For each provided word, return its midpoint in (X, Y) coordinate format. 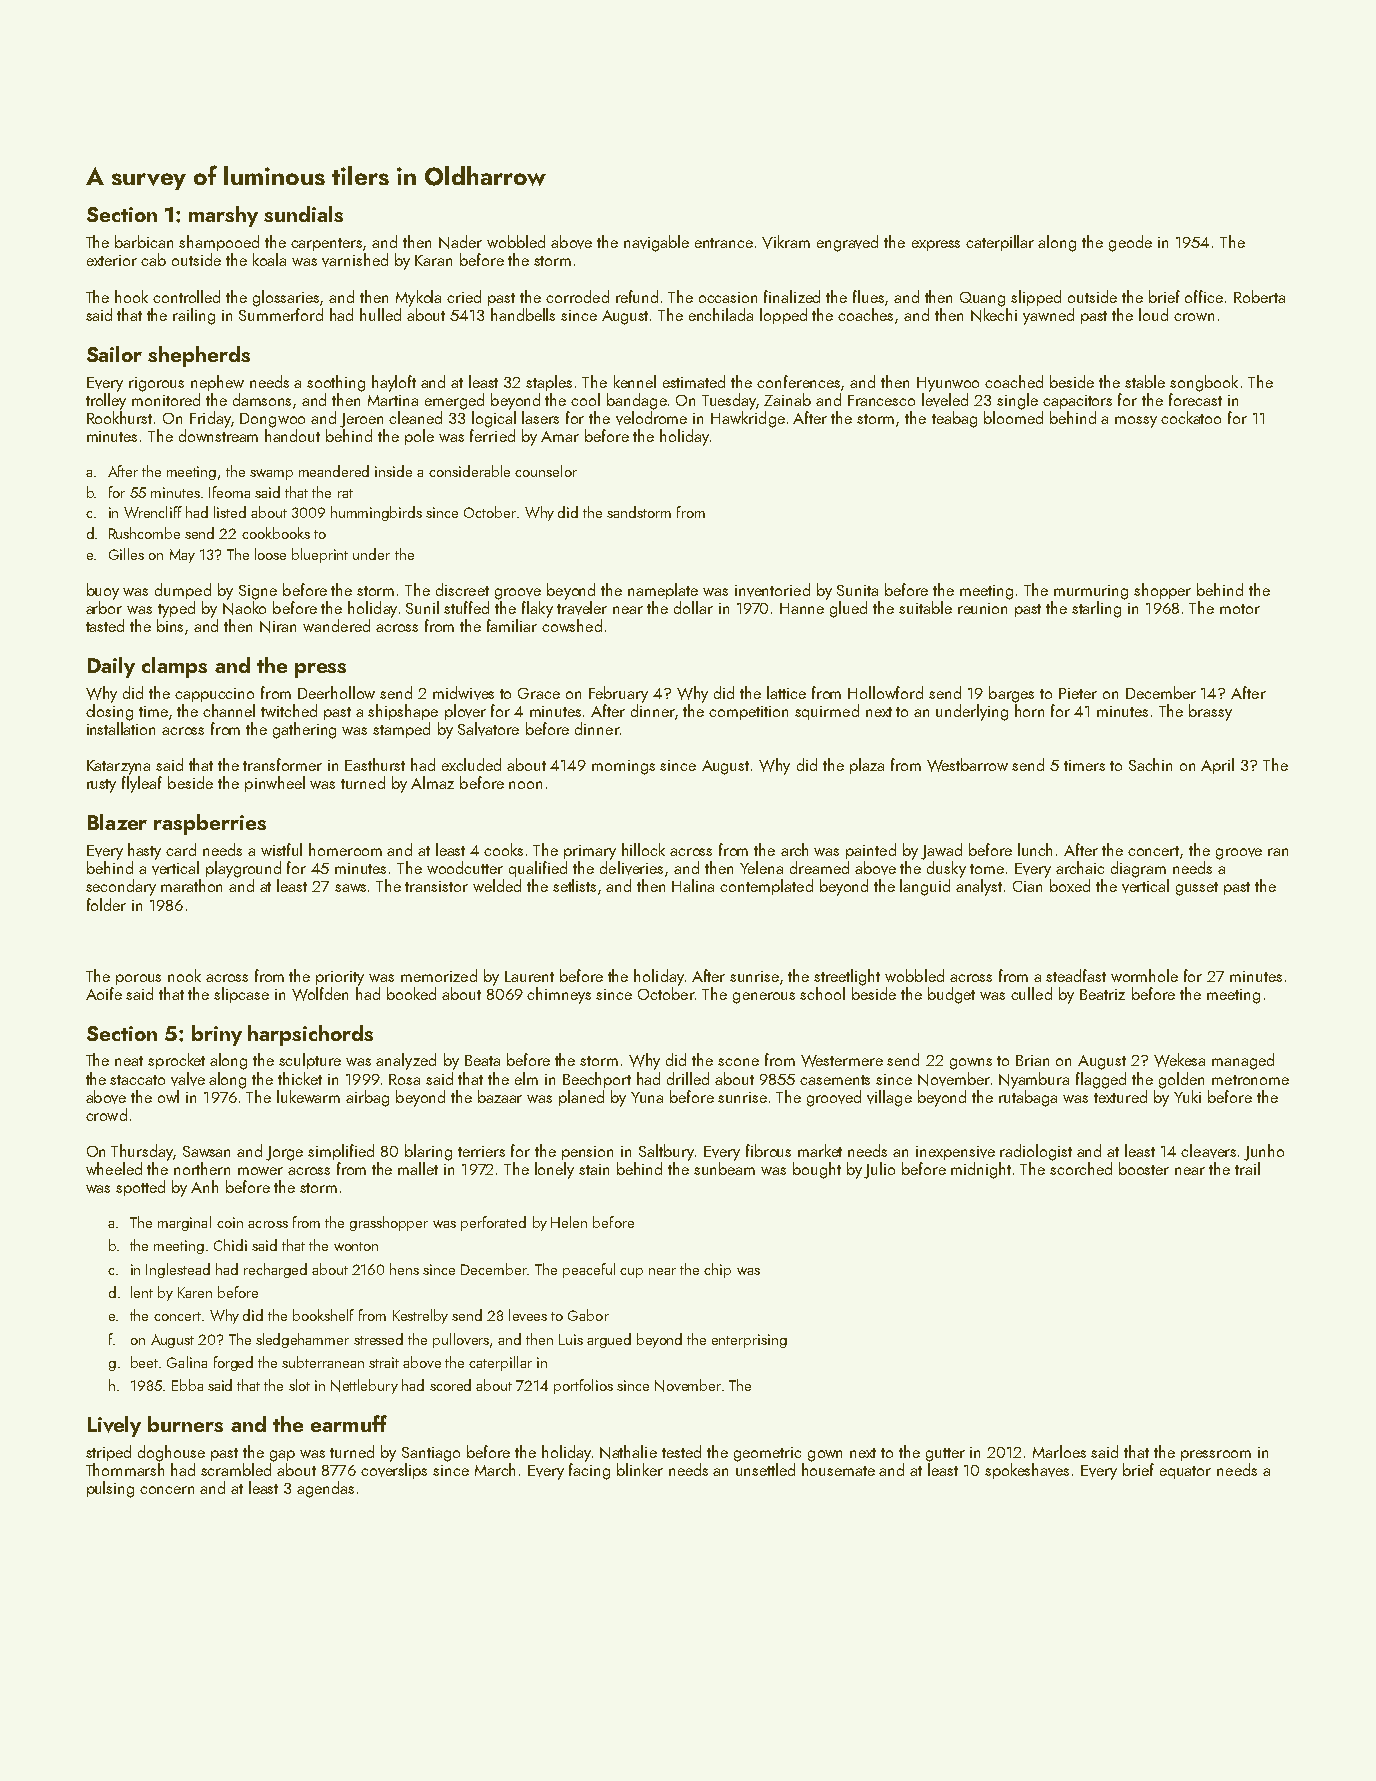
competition (748, 713)
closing (109, 712)
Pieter (1078, 693)
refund (637, 296)
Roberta (1259, 296)
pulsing (110, 1489)
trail (1247, 1168)
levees (528, 1315)
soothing (336, 383)
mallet (418, 1168)
